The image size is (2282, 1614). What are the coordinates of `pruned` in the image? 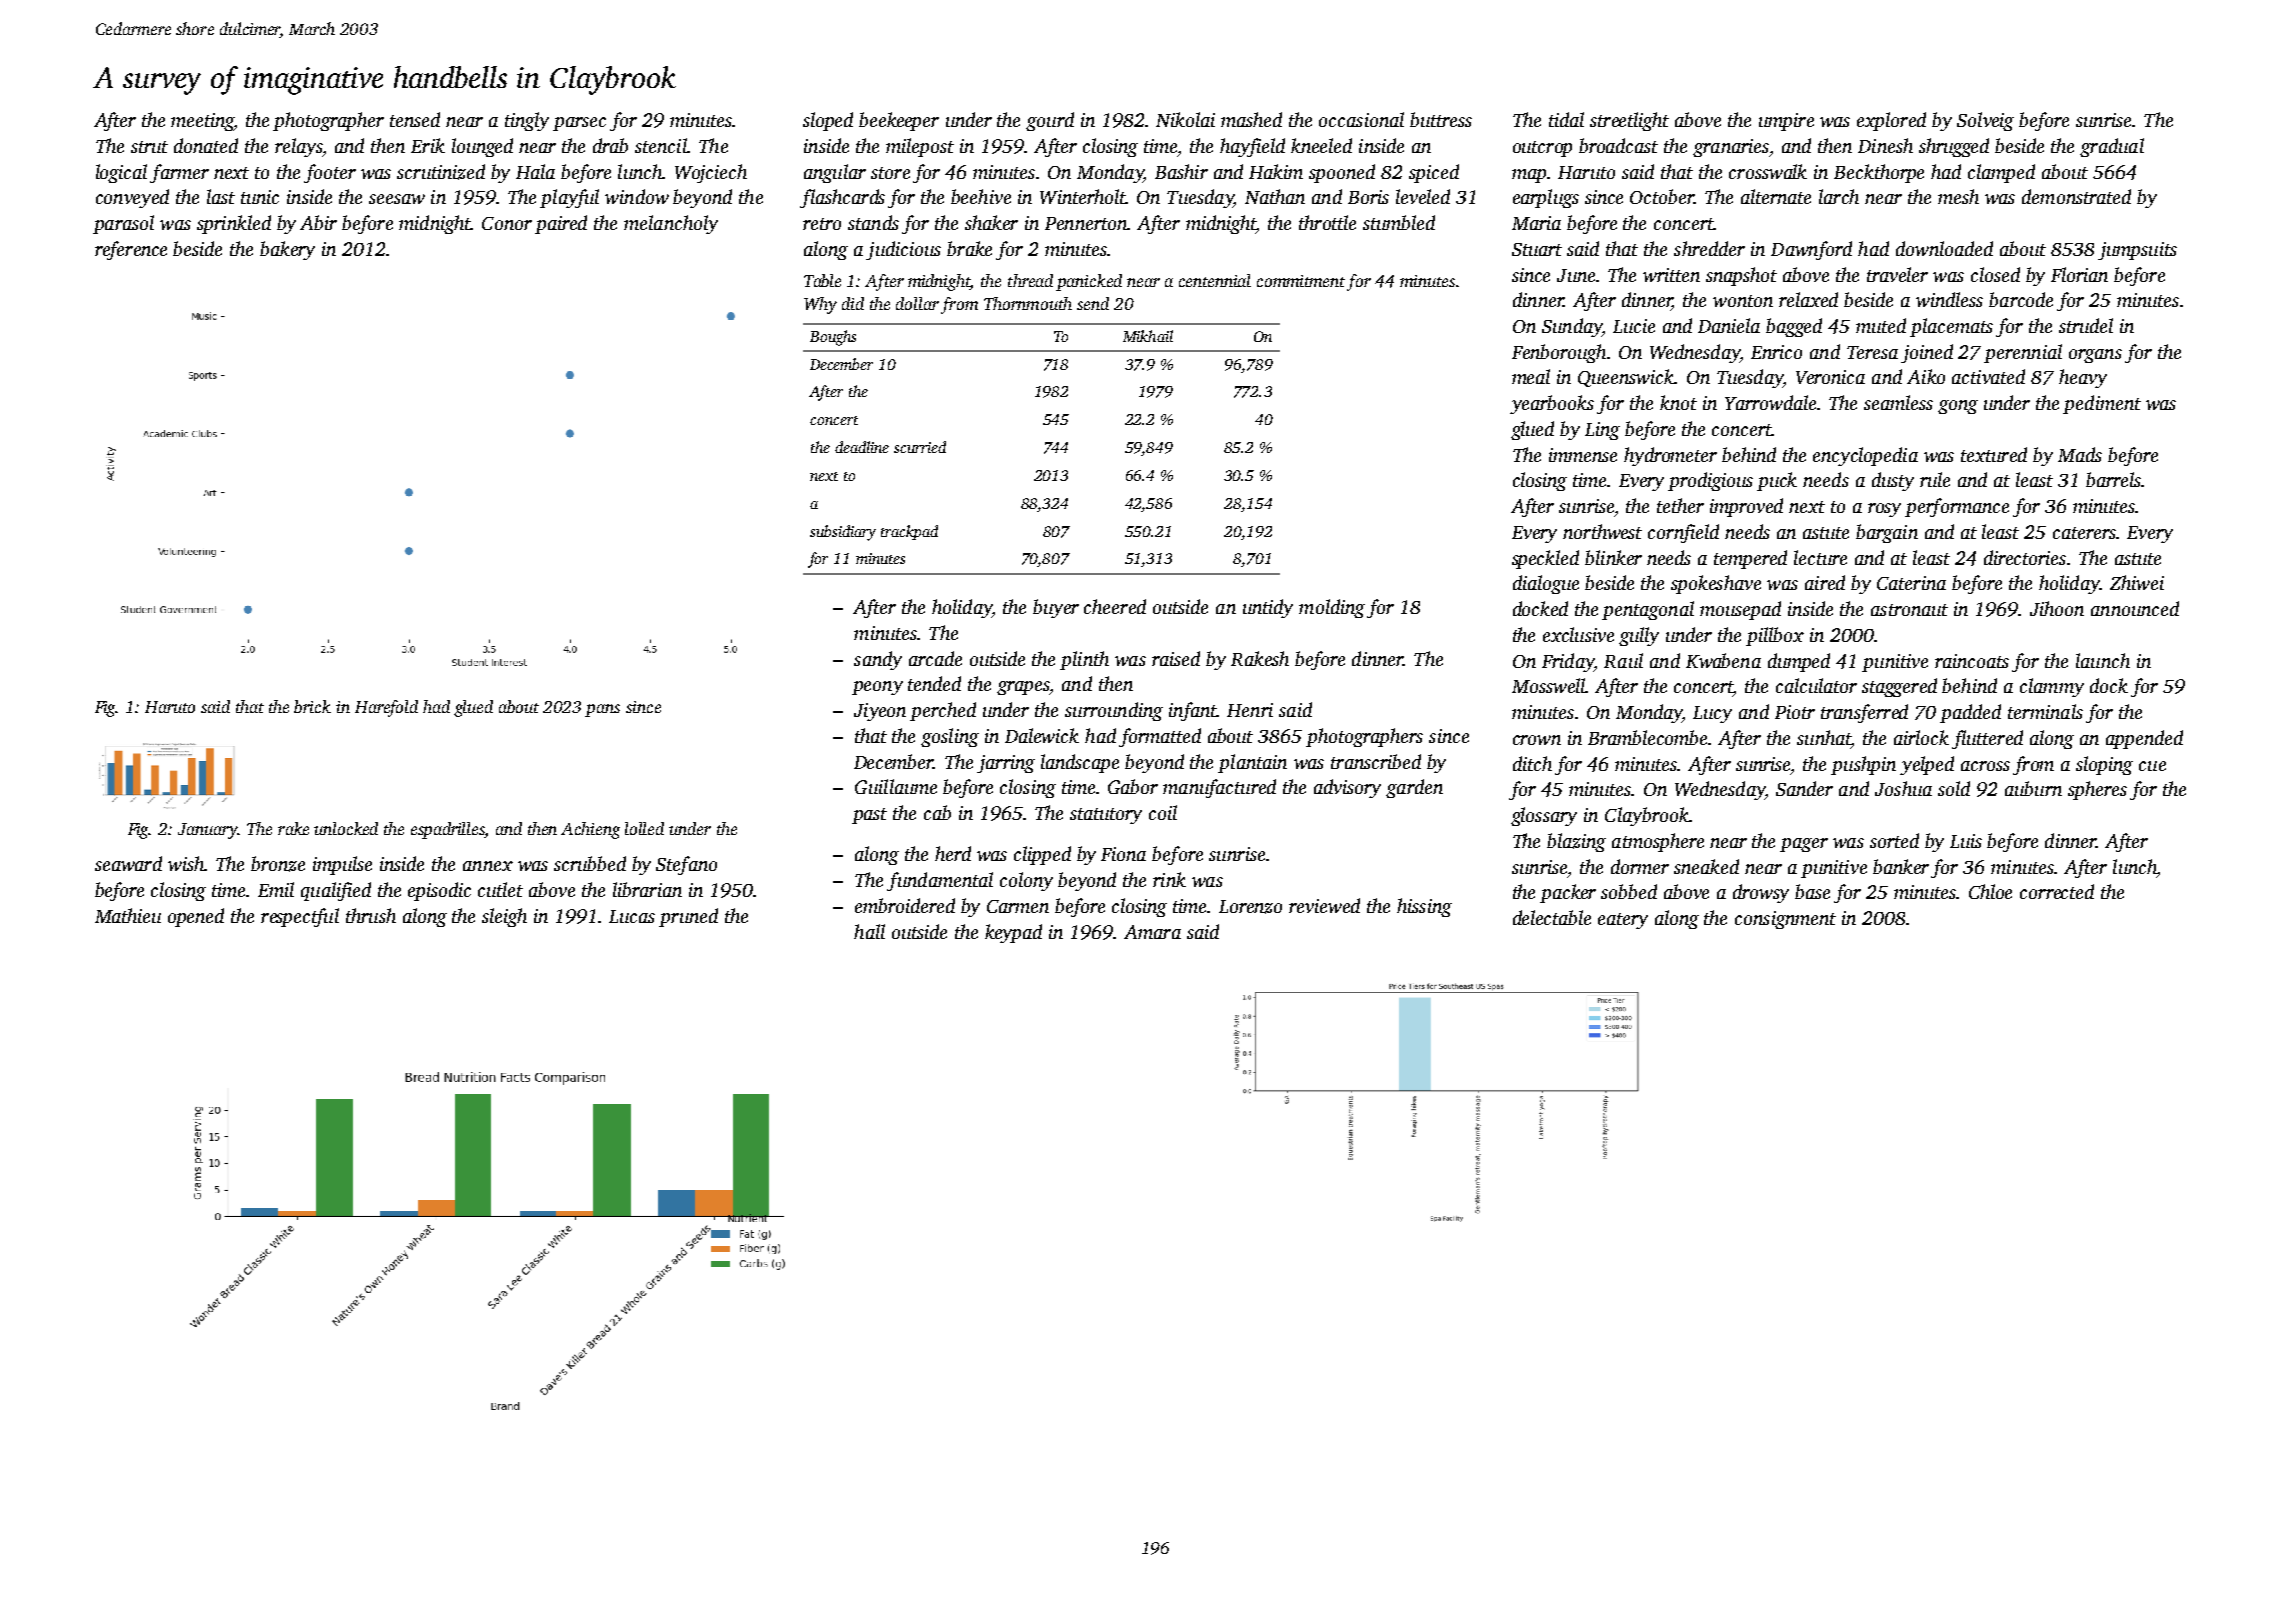 It's located at (688, 917).
